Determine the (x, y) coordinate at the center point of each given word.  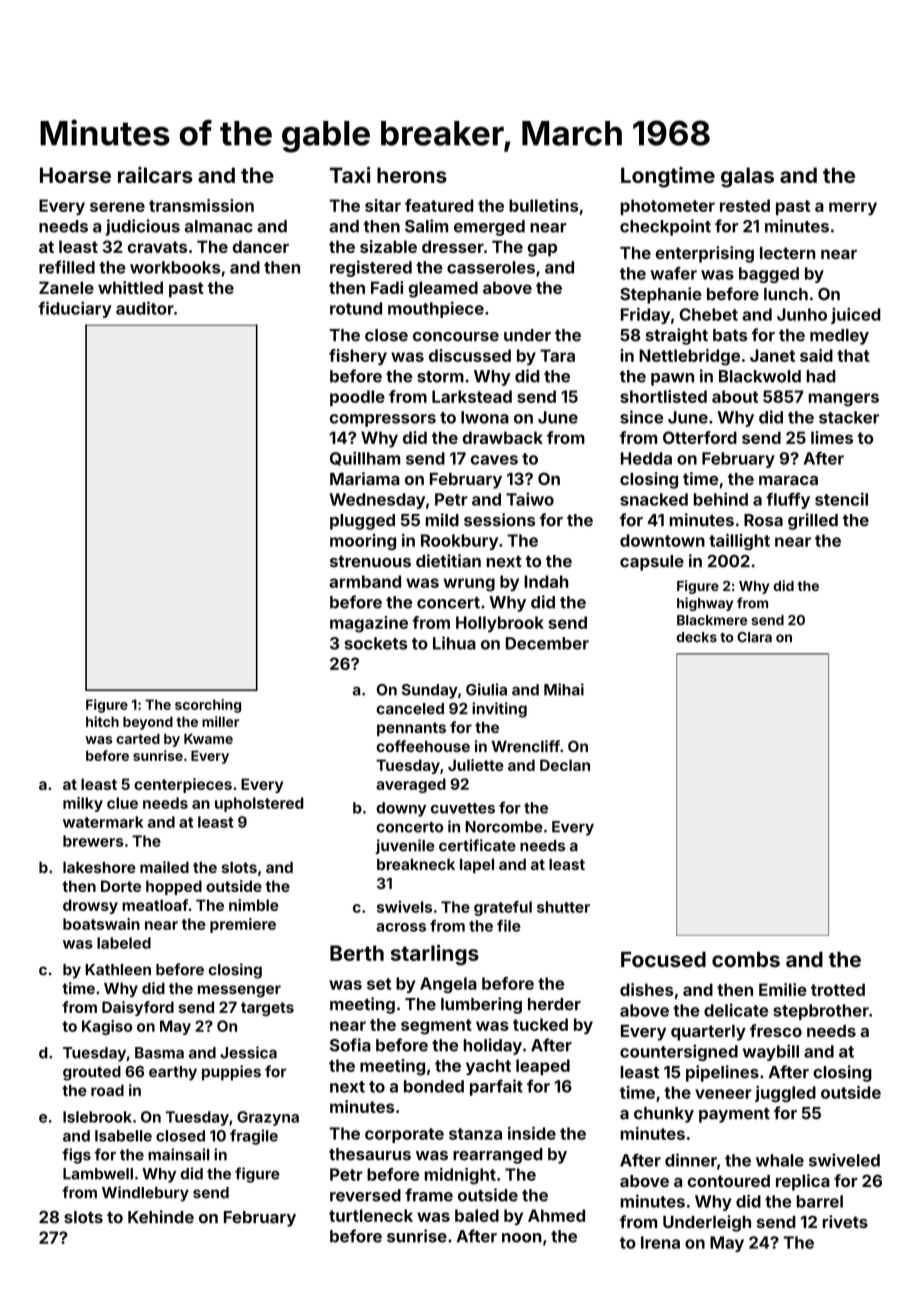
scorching (208, 706)
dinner (691, 1160)
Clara (754, 637)
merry (853, 208)
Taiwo (530, 499)
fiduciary (75, 309)
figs (76, 1156)
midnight (460, 1176)
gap (542, 250)
